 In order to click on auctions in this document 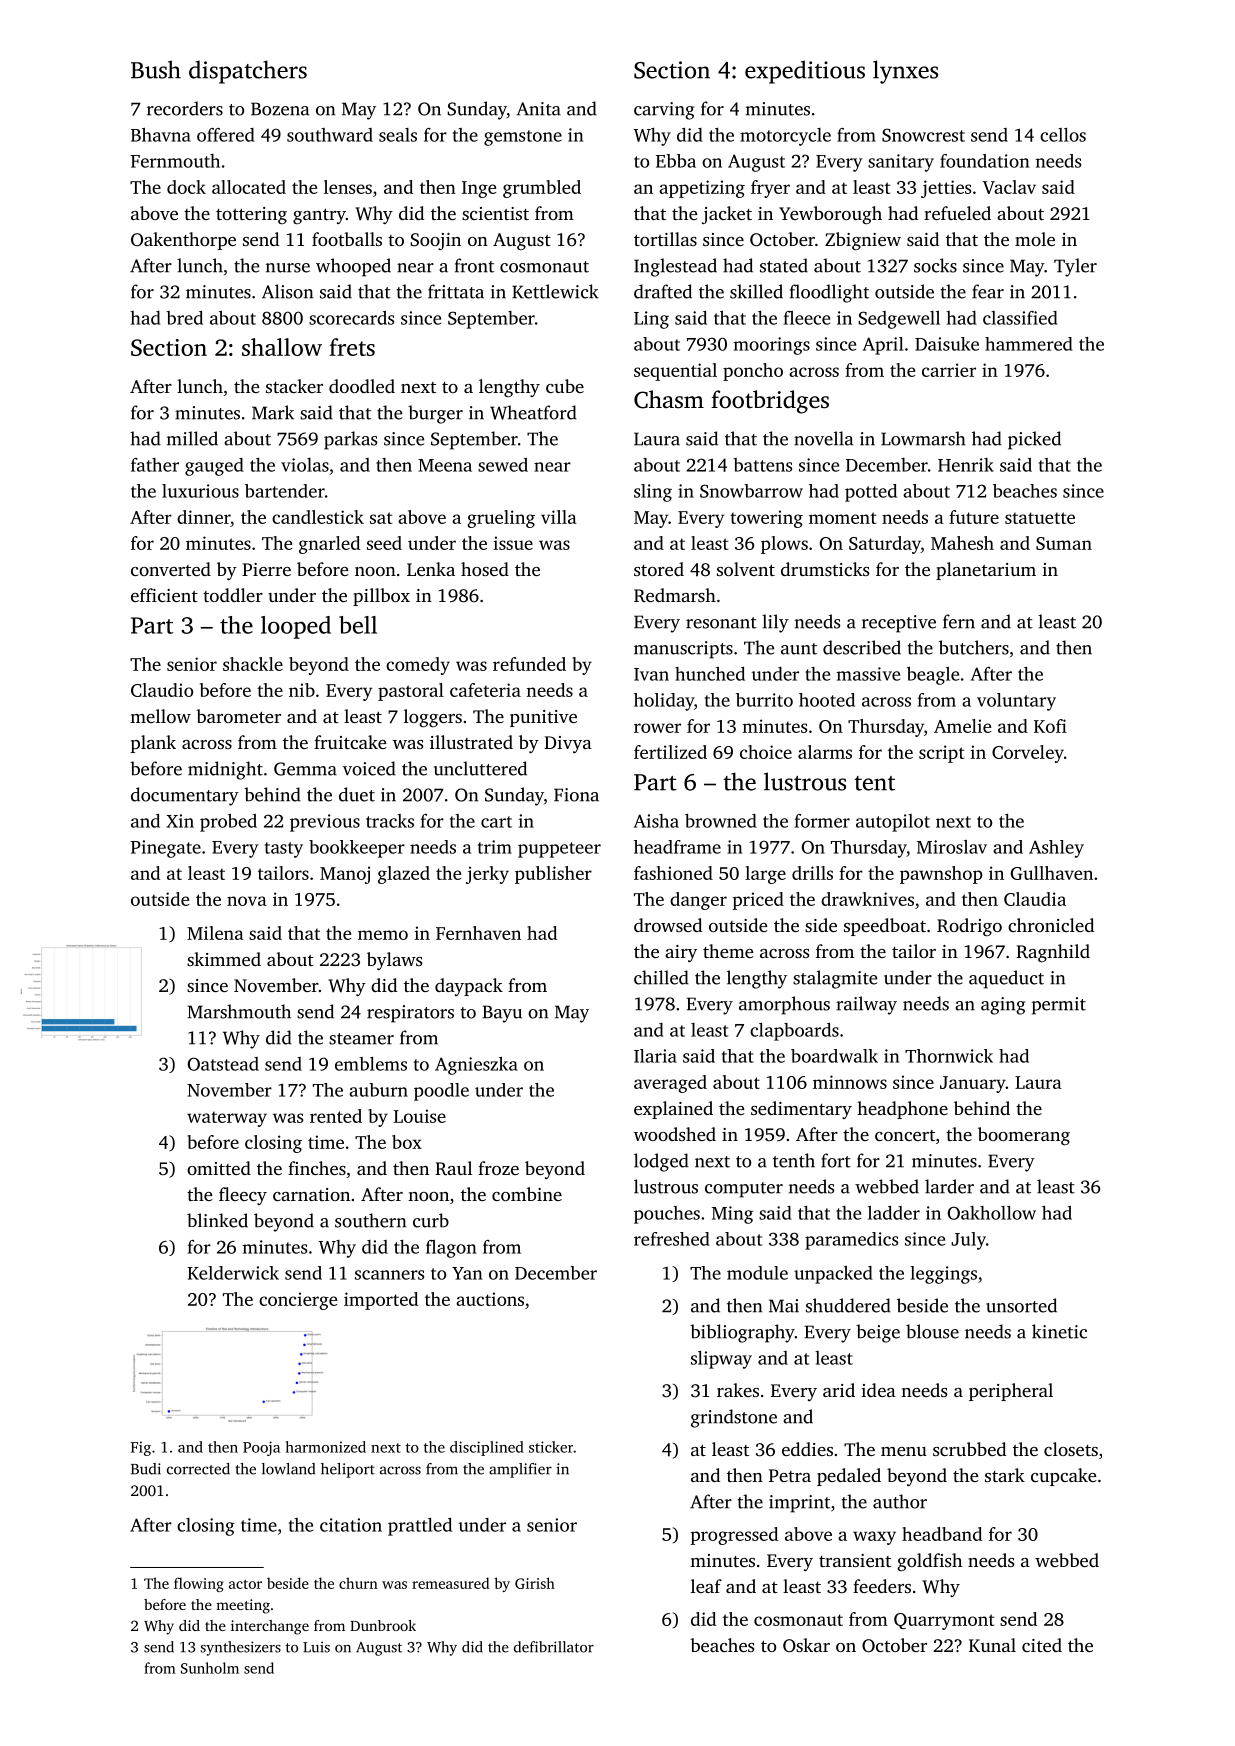, I will do `click(490, 1299)`.
